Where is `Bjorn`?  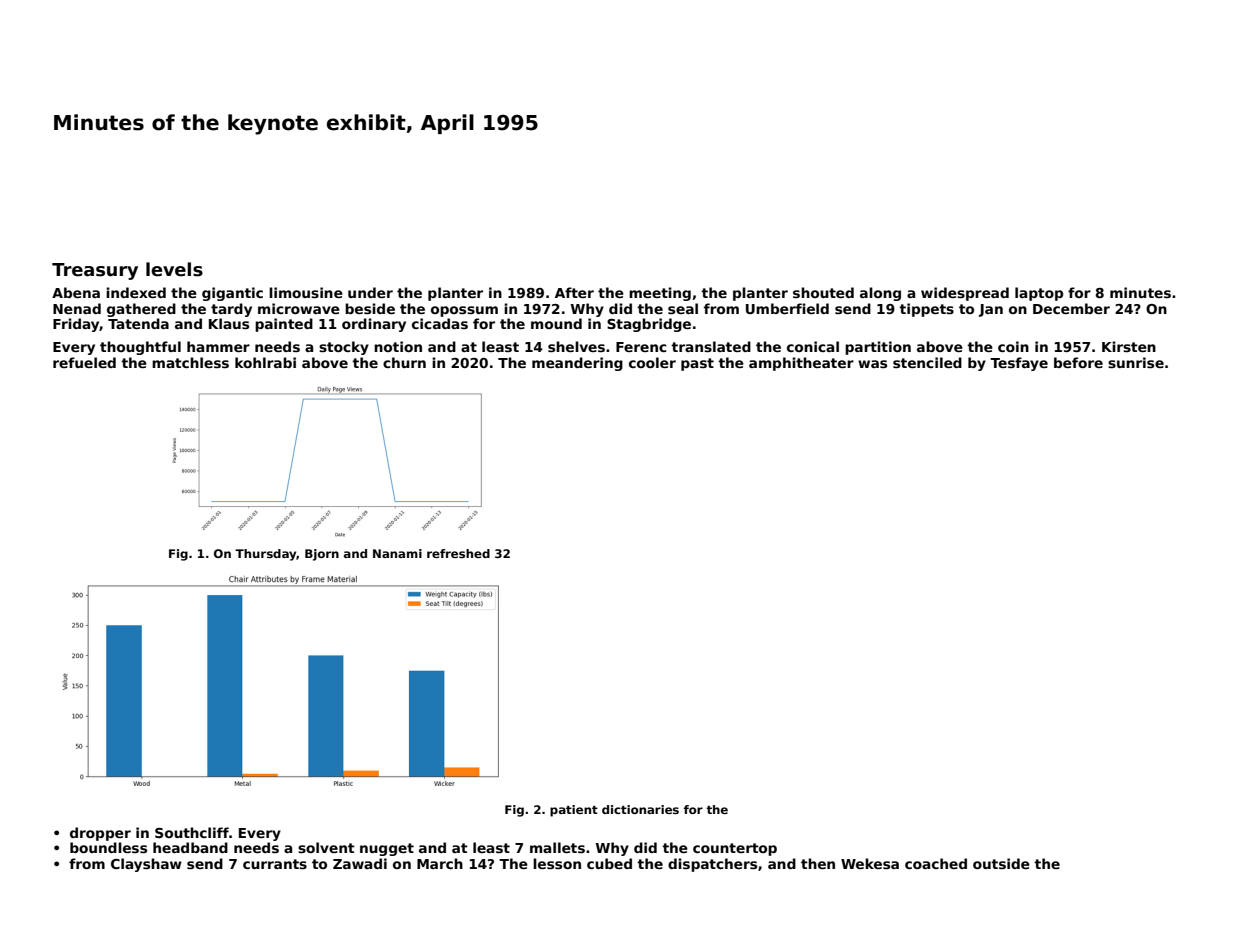 Bjorn is located at coordinates (322, 555).
